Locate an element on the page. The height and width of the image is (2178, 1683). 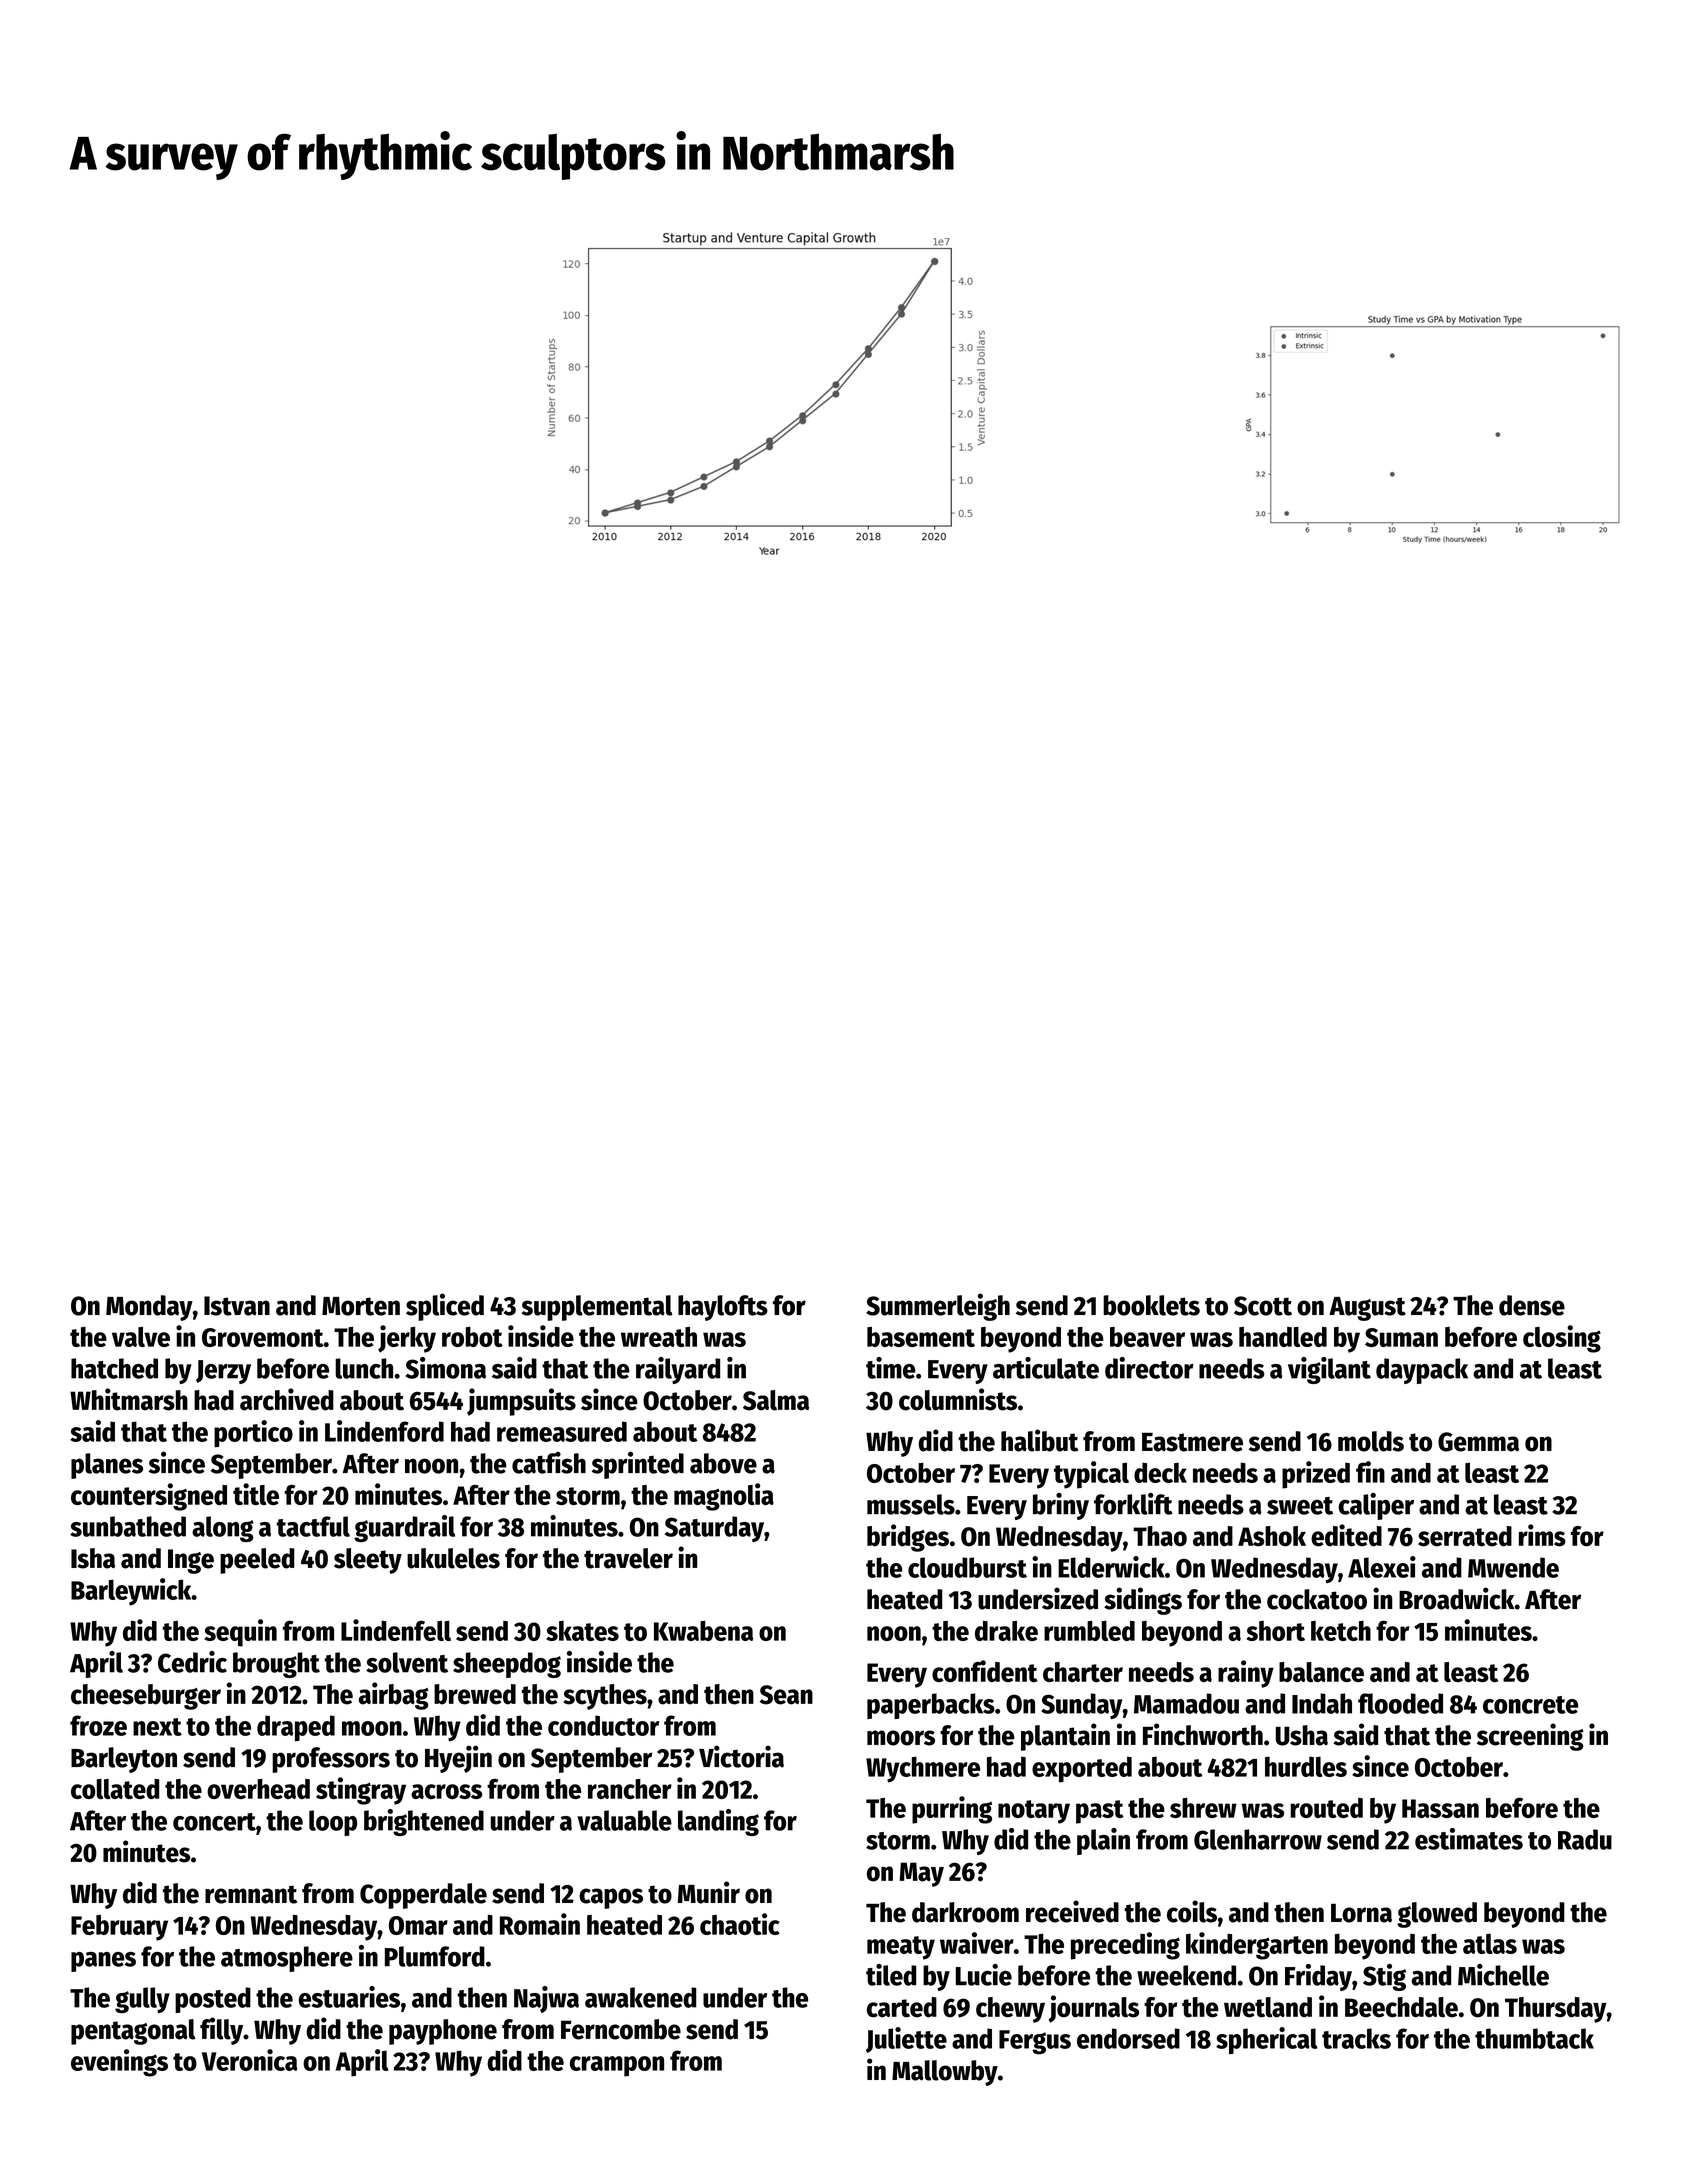
darkroom is located at coordinates (965, 1912).
